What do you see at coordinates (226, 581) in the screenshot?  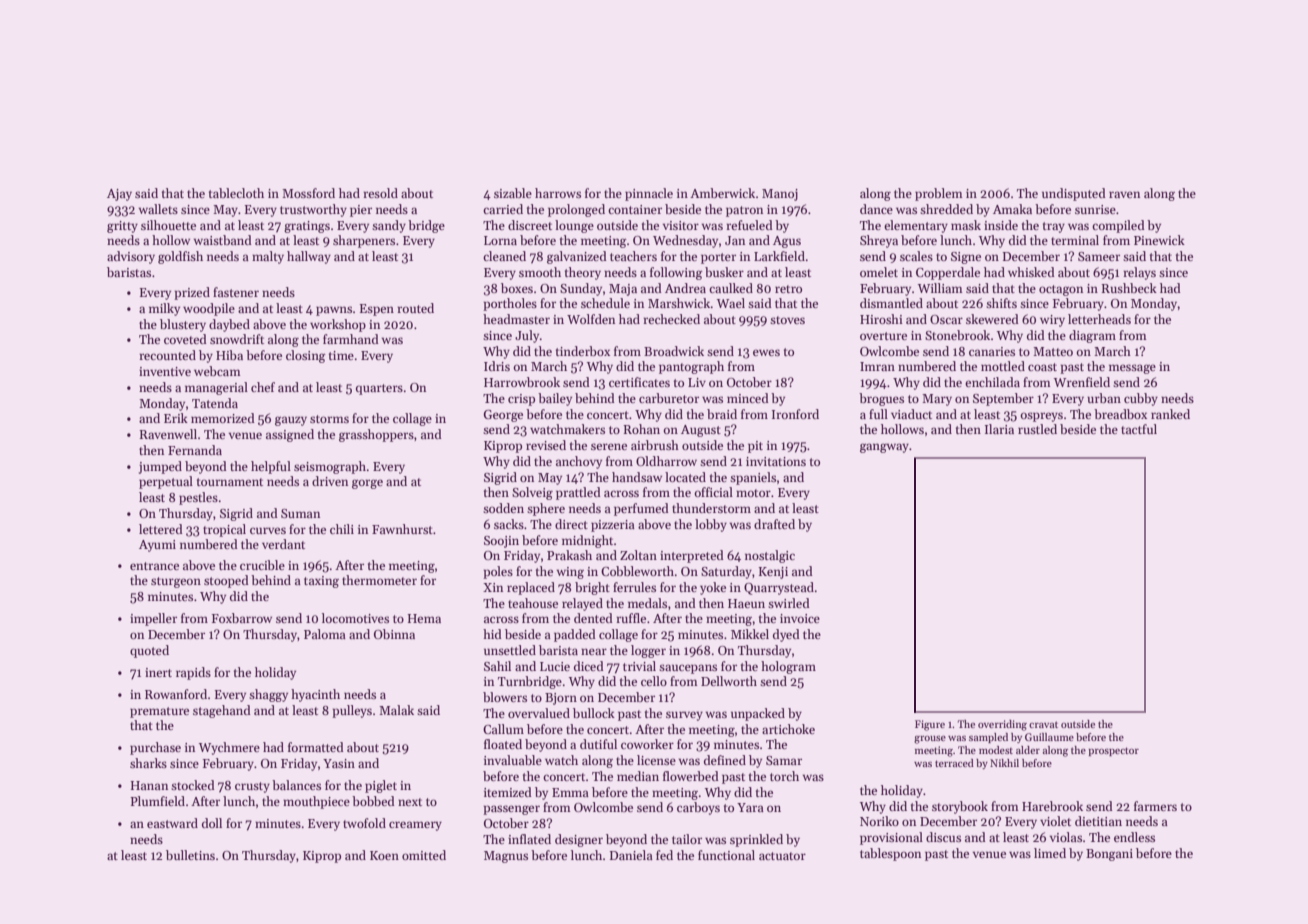 I see `stooped` at bounding box center [226, 581].
